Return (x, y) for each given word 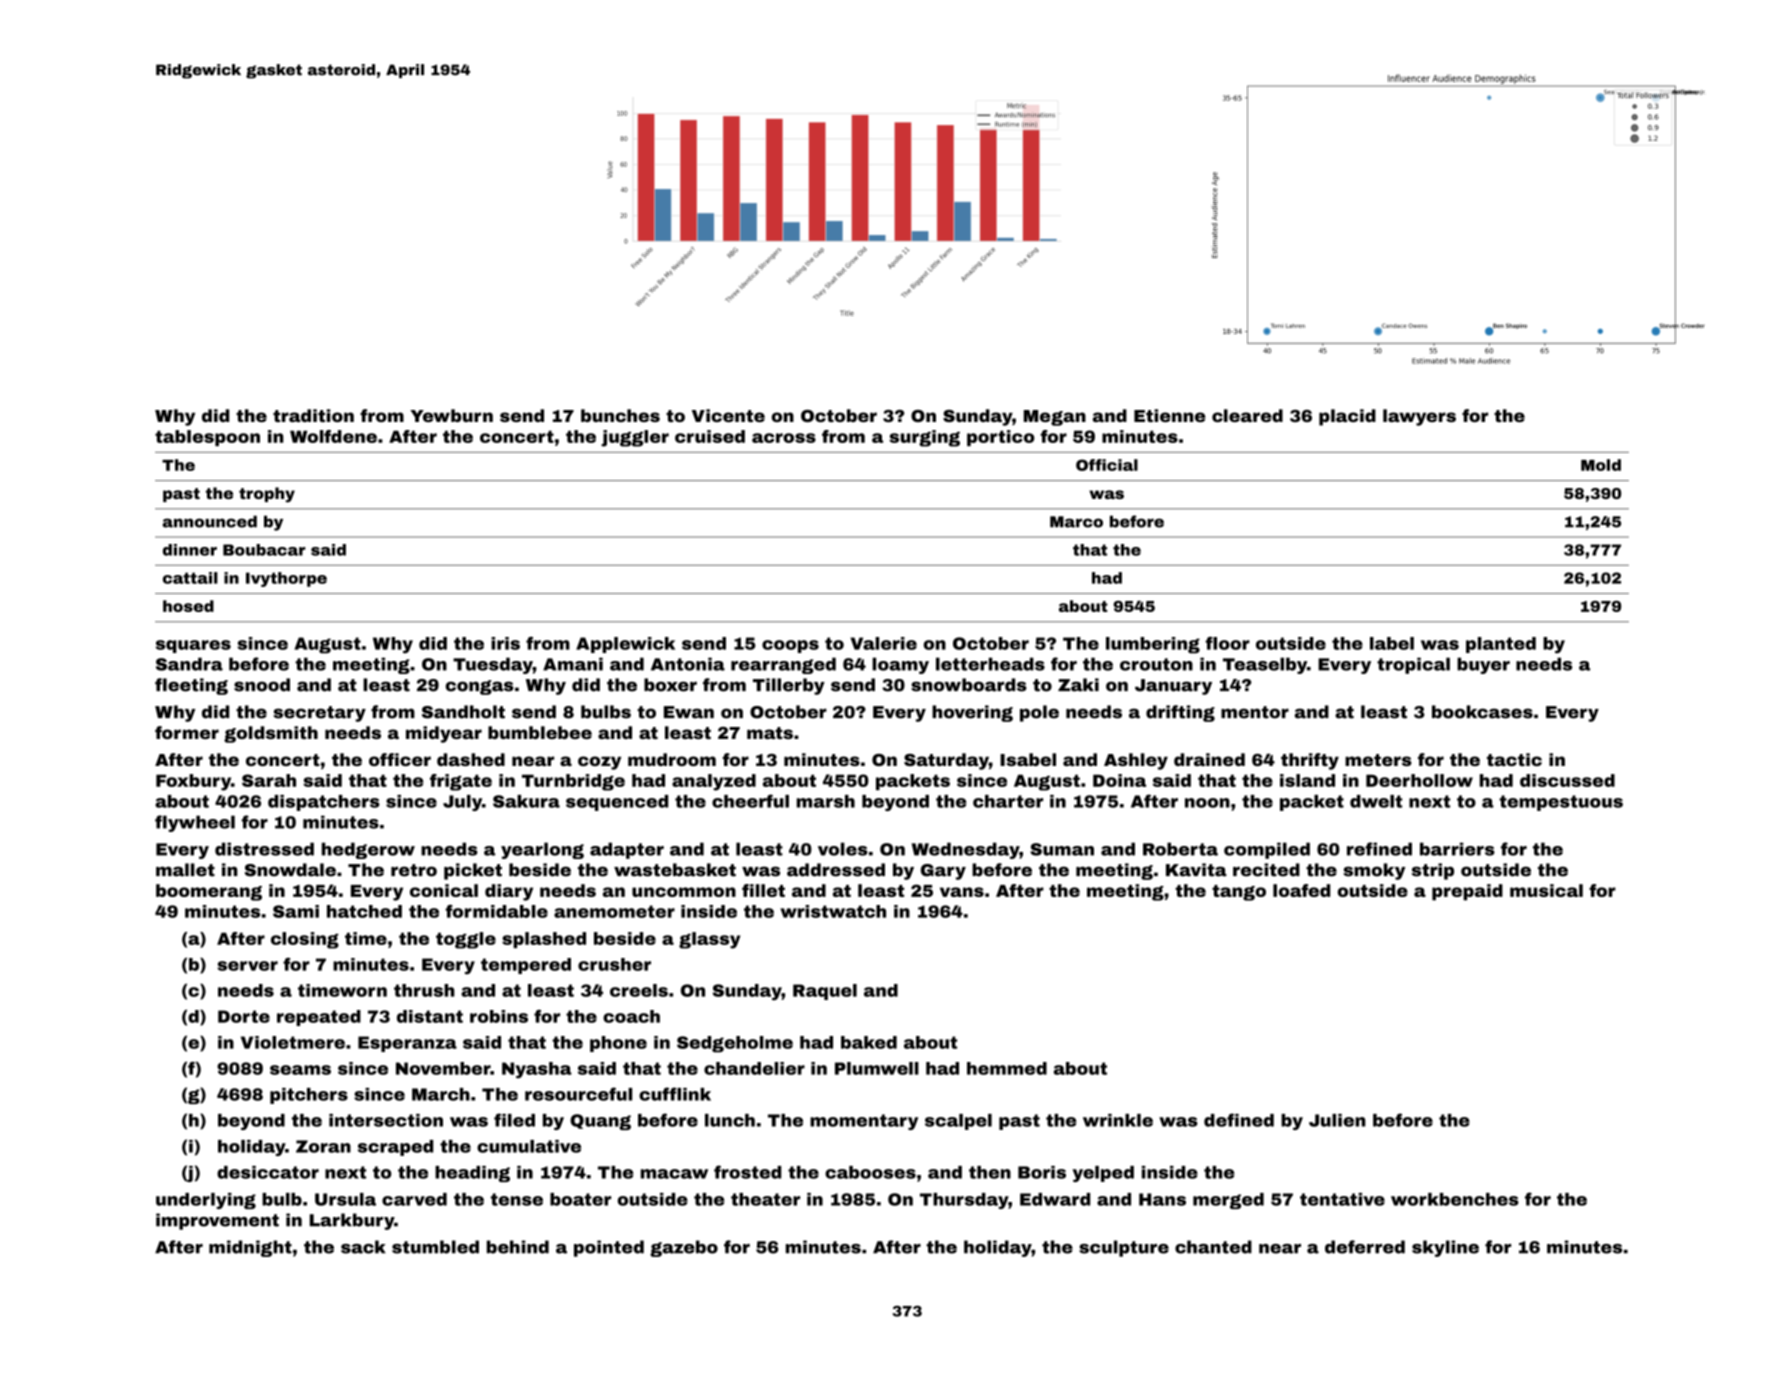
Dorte (244, 1016)
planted (1501, 645)
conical (444, 890)
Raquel (825, 992)
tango (1239, 893)
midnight (250, 1248)
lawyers (1419, 417)
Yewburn (451, 415)
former (187, 732)
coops (790, 646)
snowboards (969, 685)
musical (1546, 890)
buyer (1483, 665)
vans (962, 892)
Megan (1055, 418)
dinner (190, 550)
